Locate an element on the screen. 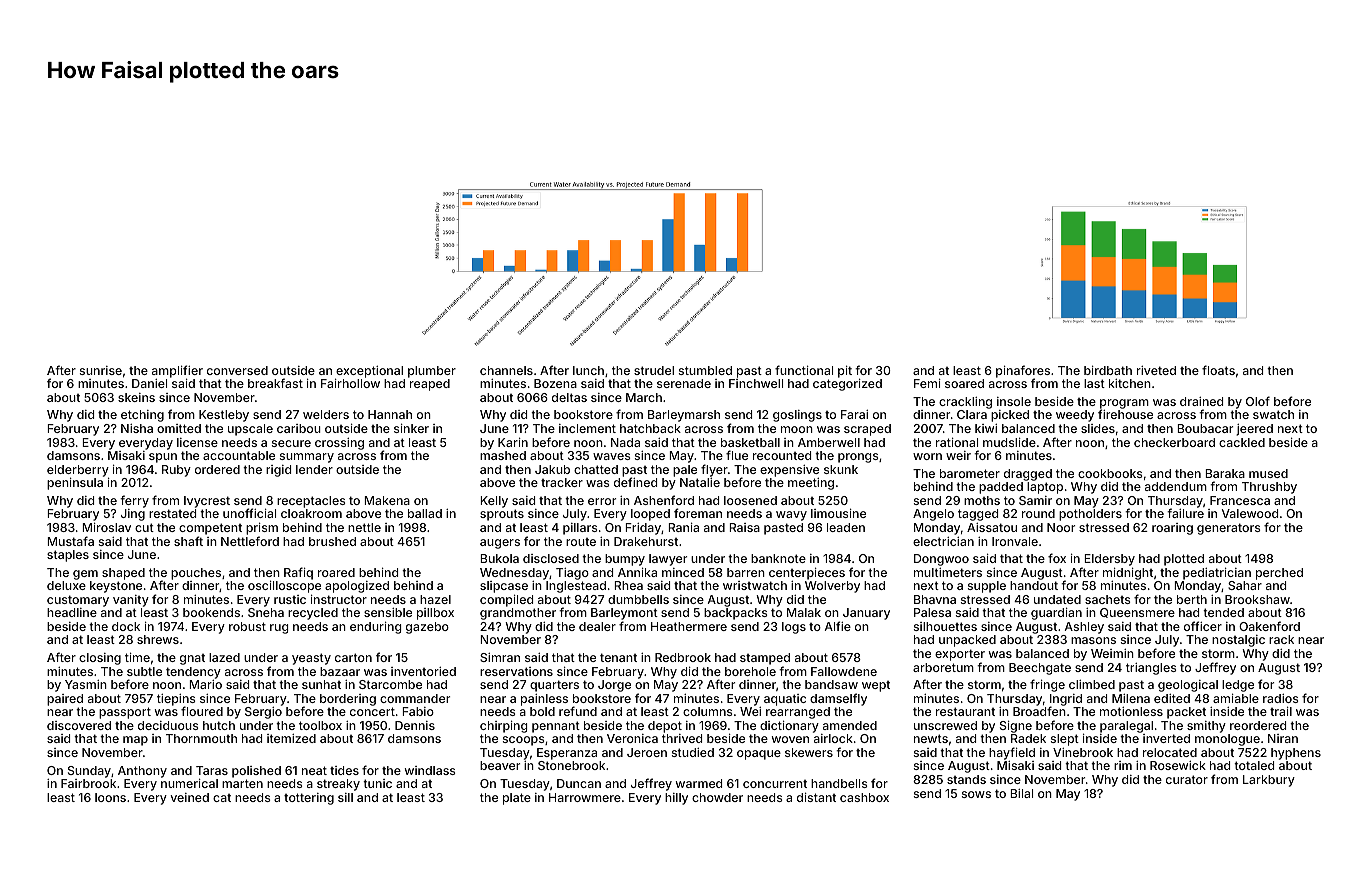 The image size is (1372, 887). Niran is located at coordinates (1283, 738).
